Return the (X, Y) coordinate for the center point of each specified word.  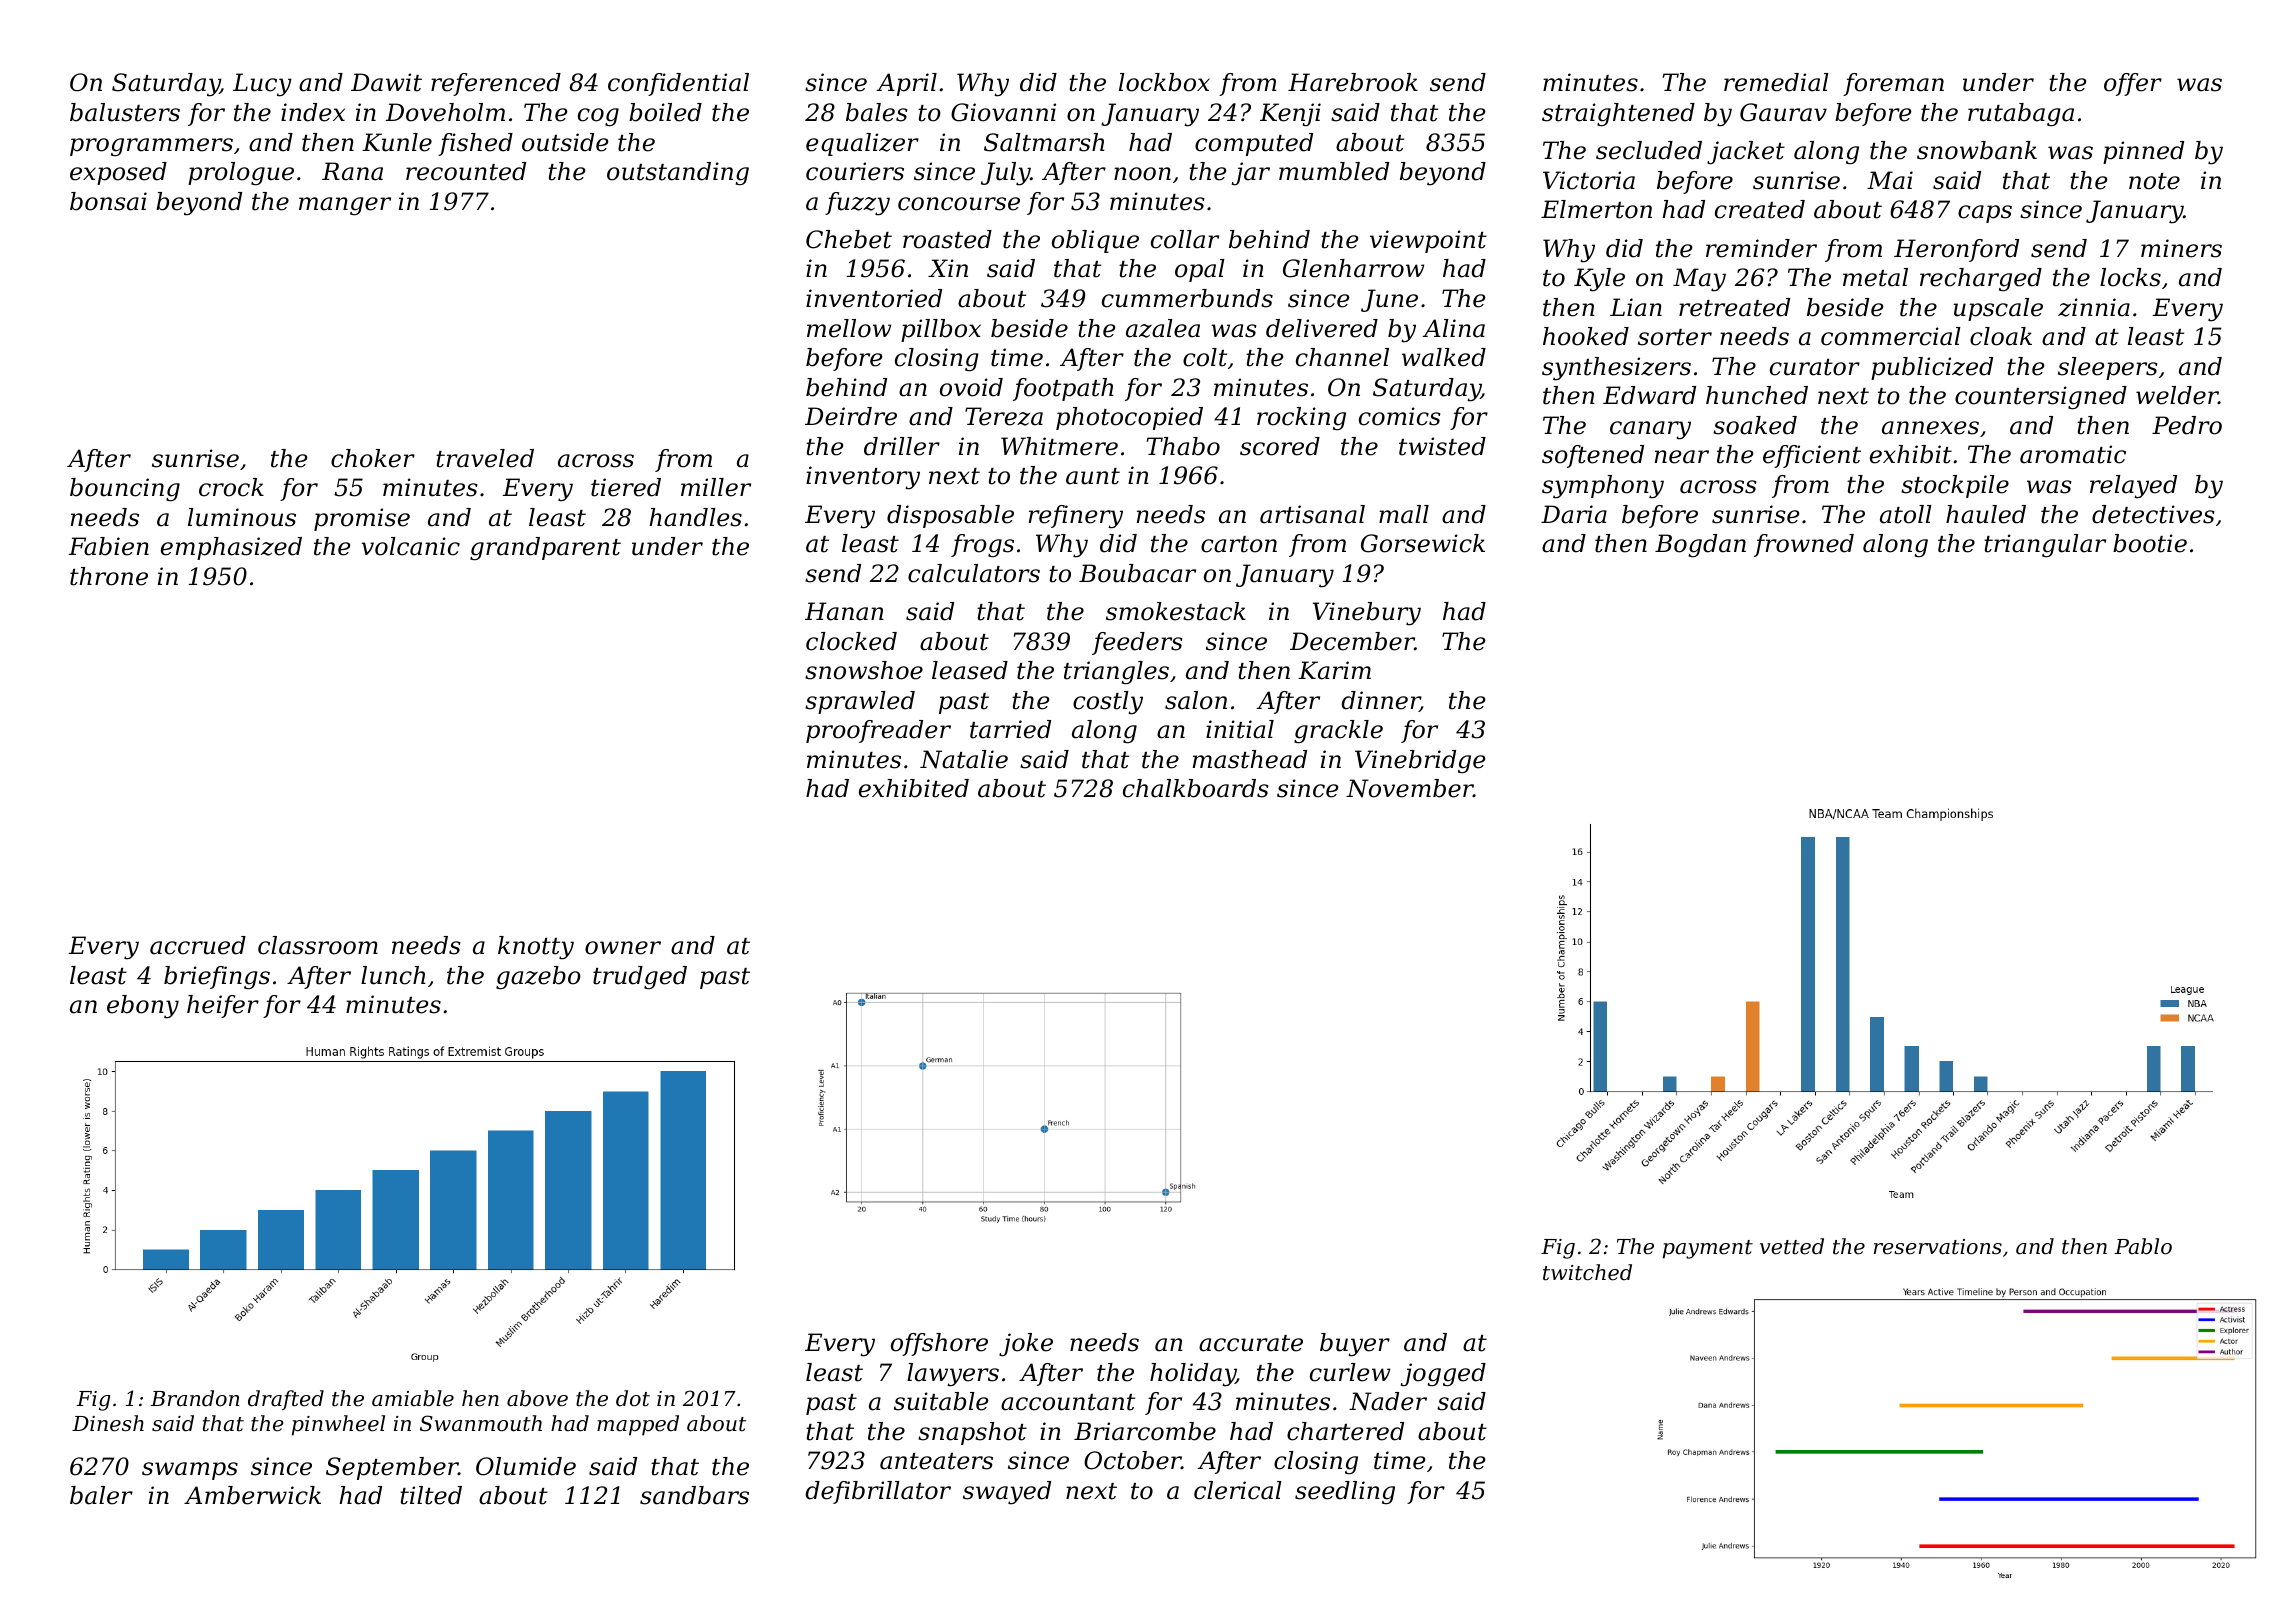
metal (1875, 277)
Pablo (2143, 1246)
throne (109, 576)
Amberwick (252, 1495)
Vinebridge (1420, 762)
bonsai (108, 201)
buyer (1355, 1345)
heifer (223, 1006)
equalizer (862, 144)
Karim (1334, 670)
